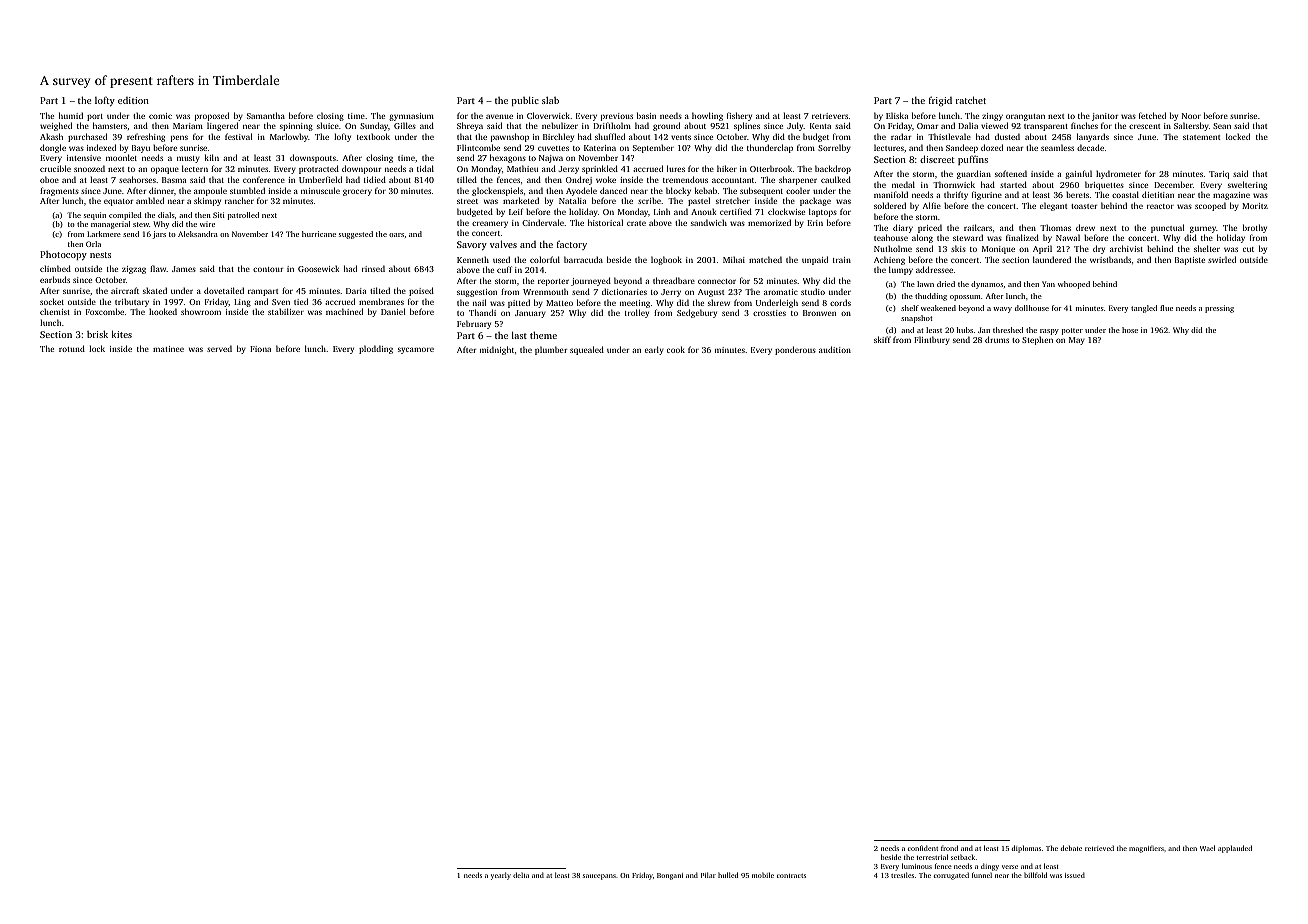  Describe the element at coordinates (599, 877) in the page. I see `saucepans` at that location.
